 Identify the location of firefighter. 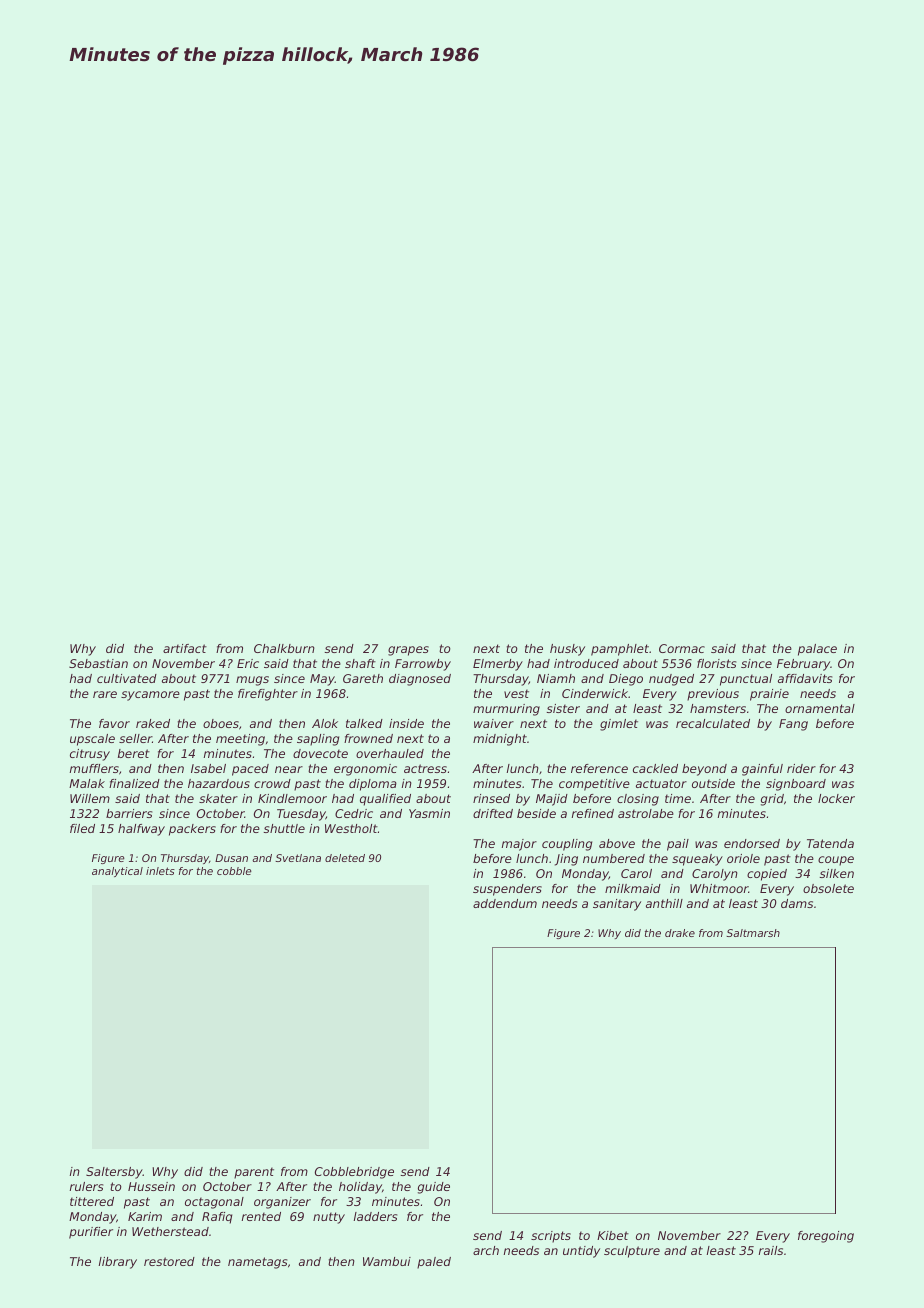
(268, 695).
